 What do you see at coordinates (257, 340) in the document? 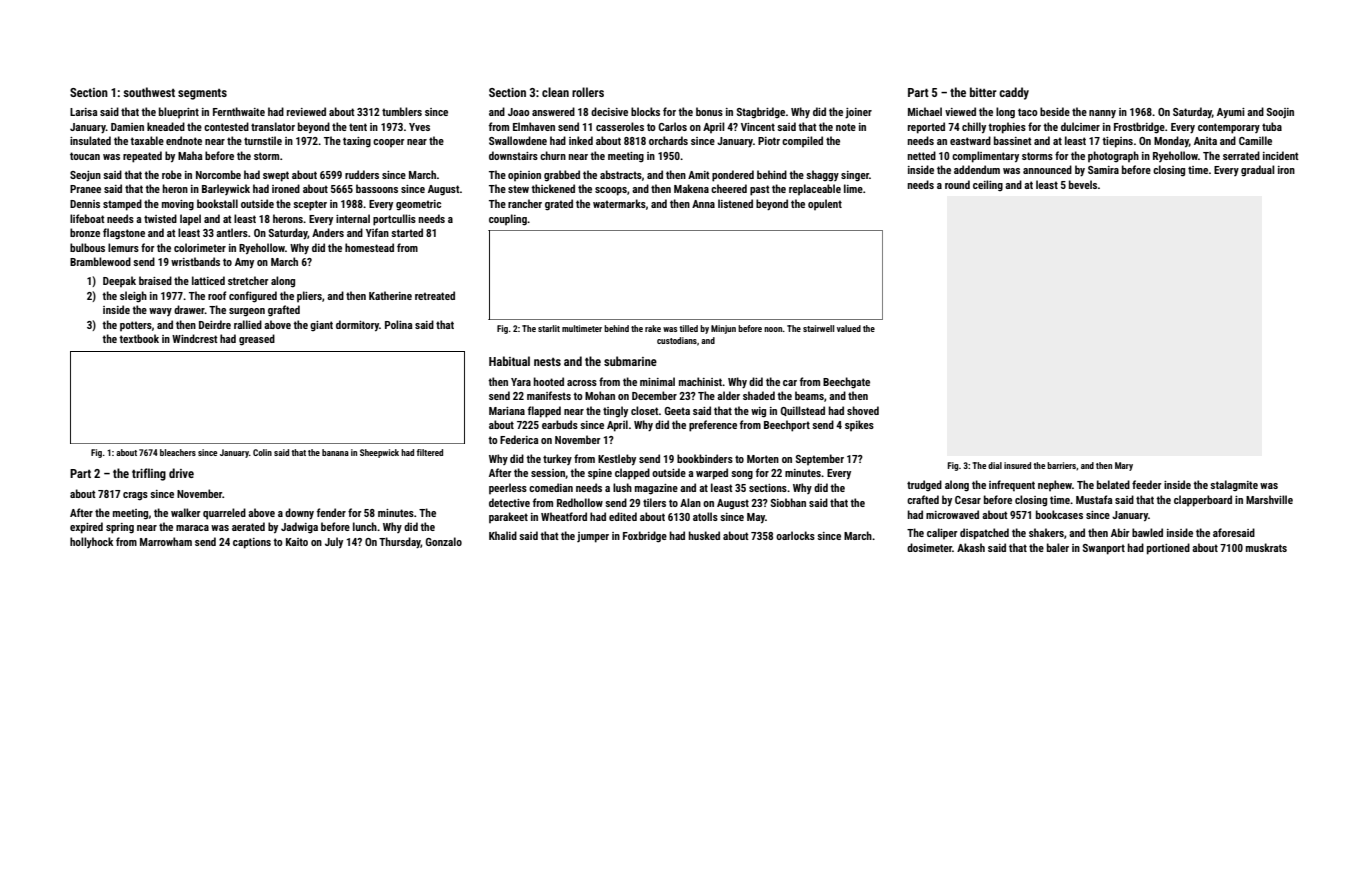
I see `greased` at bounding box center [257, 340].
